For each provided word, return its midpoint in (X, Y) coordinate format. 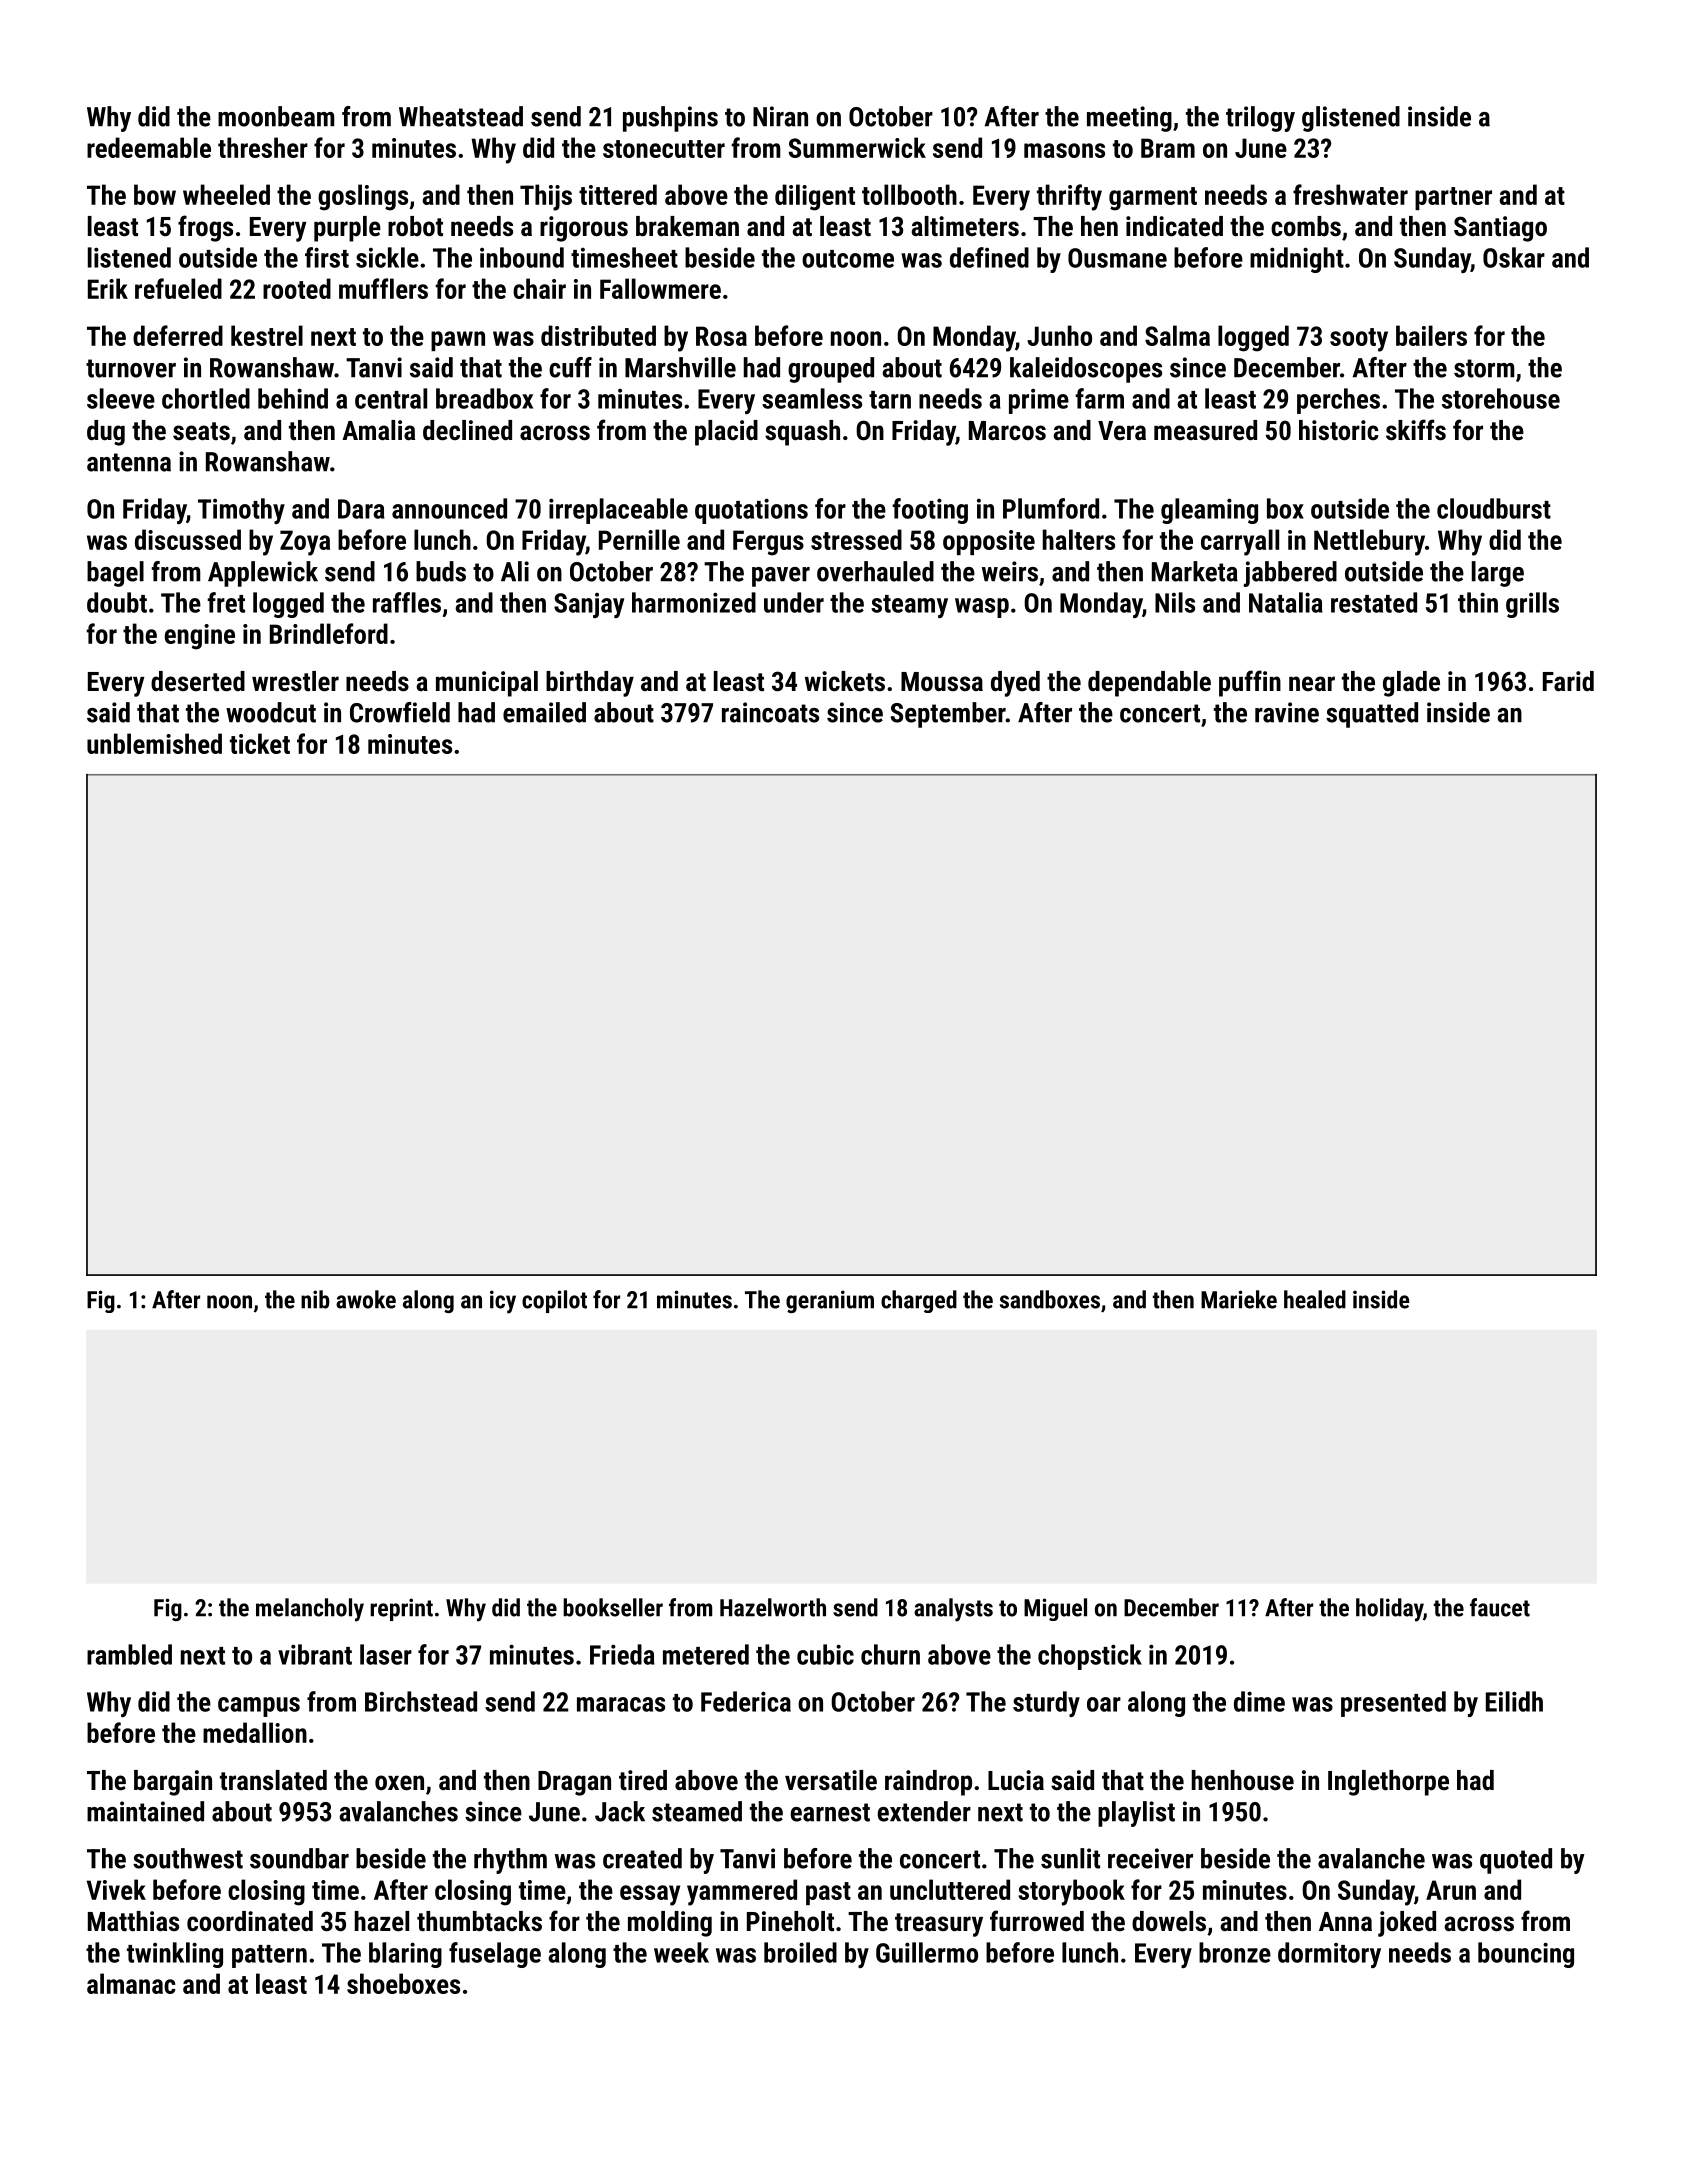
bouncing (1526, 1955)
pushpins (670, 119)
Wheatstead (461, 116)
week (681, 1952)
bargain (173, 1783)
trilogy (1260, 119)
